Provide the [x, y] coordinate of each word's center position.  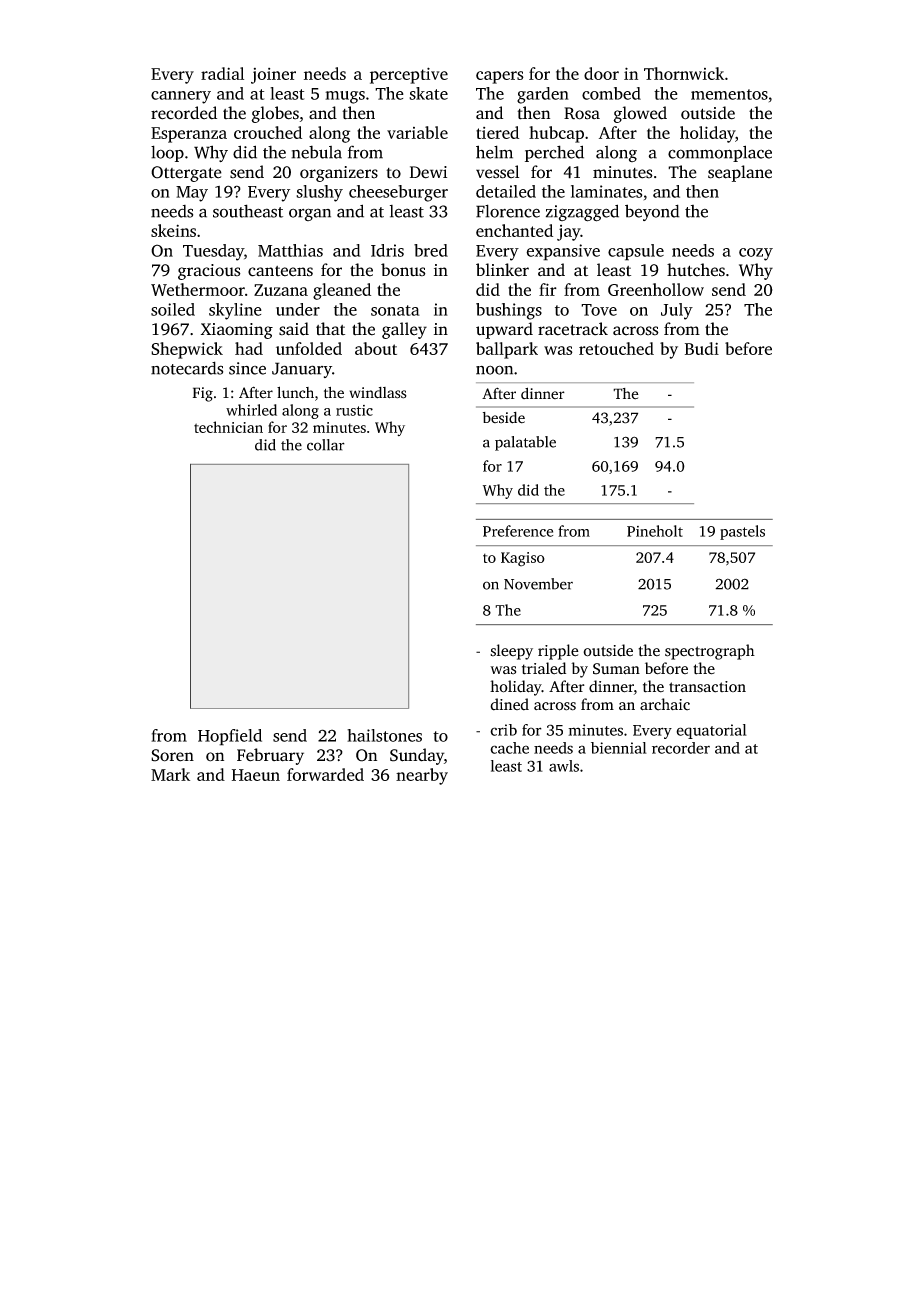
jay [569, 233]
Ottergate [186, 174]
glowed [640, 114]
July [677, 311]
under [298, 309]
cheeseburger [398, 193]
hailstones [384, 735]
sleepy [511, 652]
